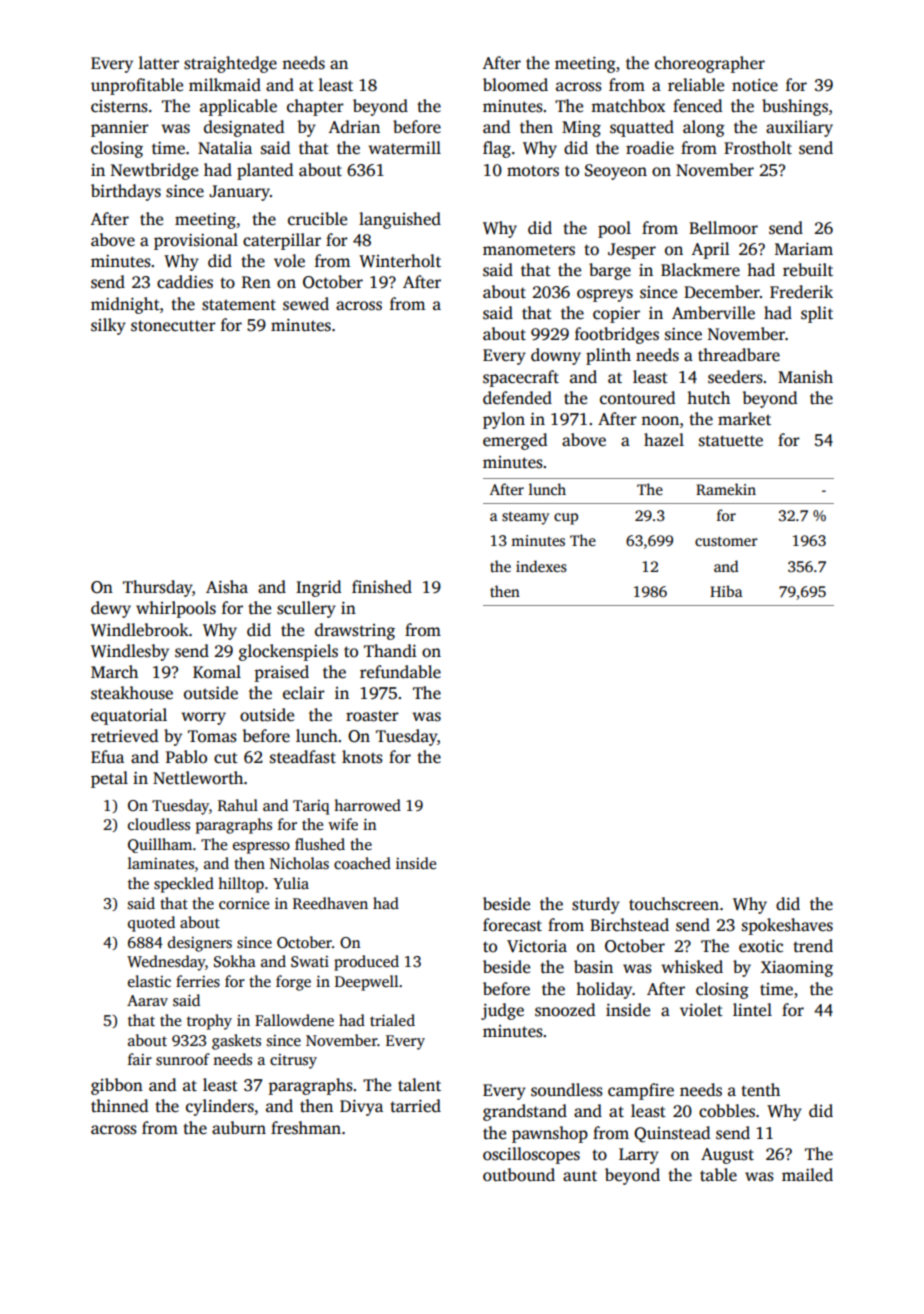 Image resolution: width=924 pixels, height=1314 pixels. I want to click on customer, so click(726, 541).
